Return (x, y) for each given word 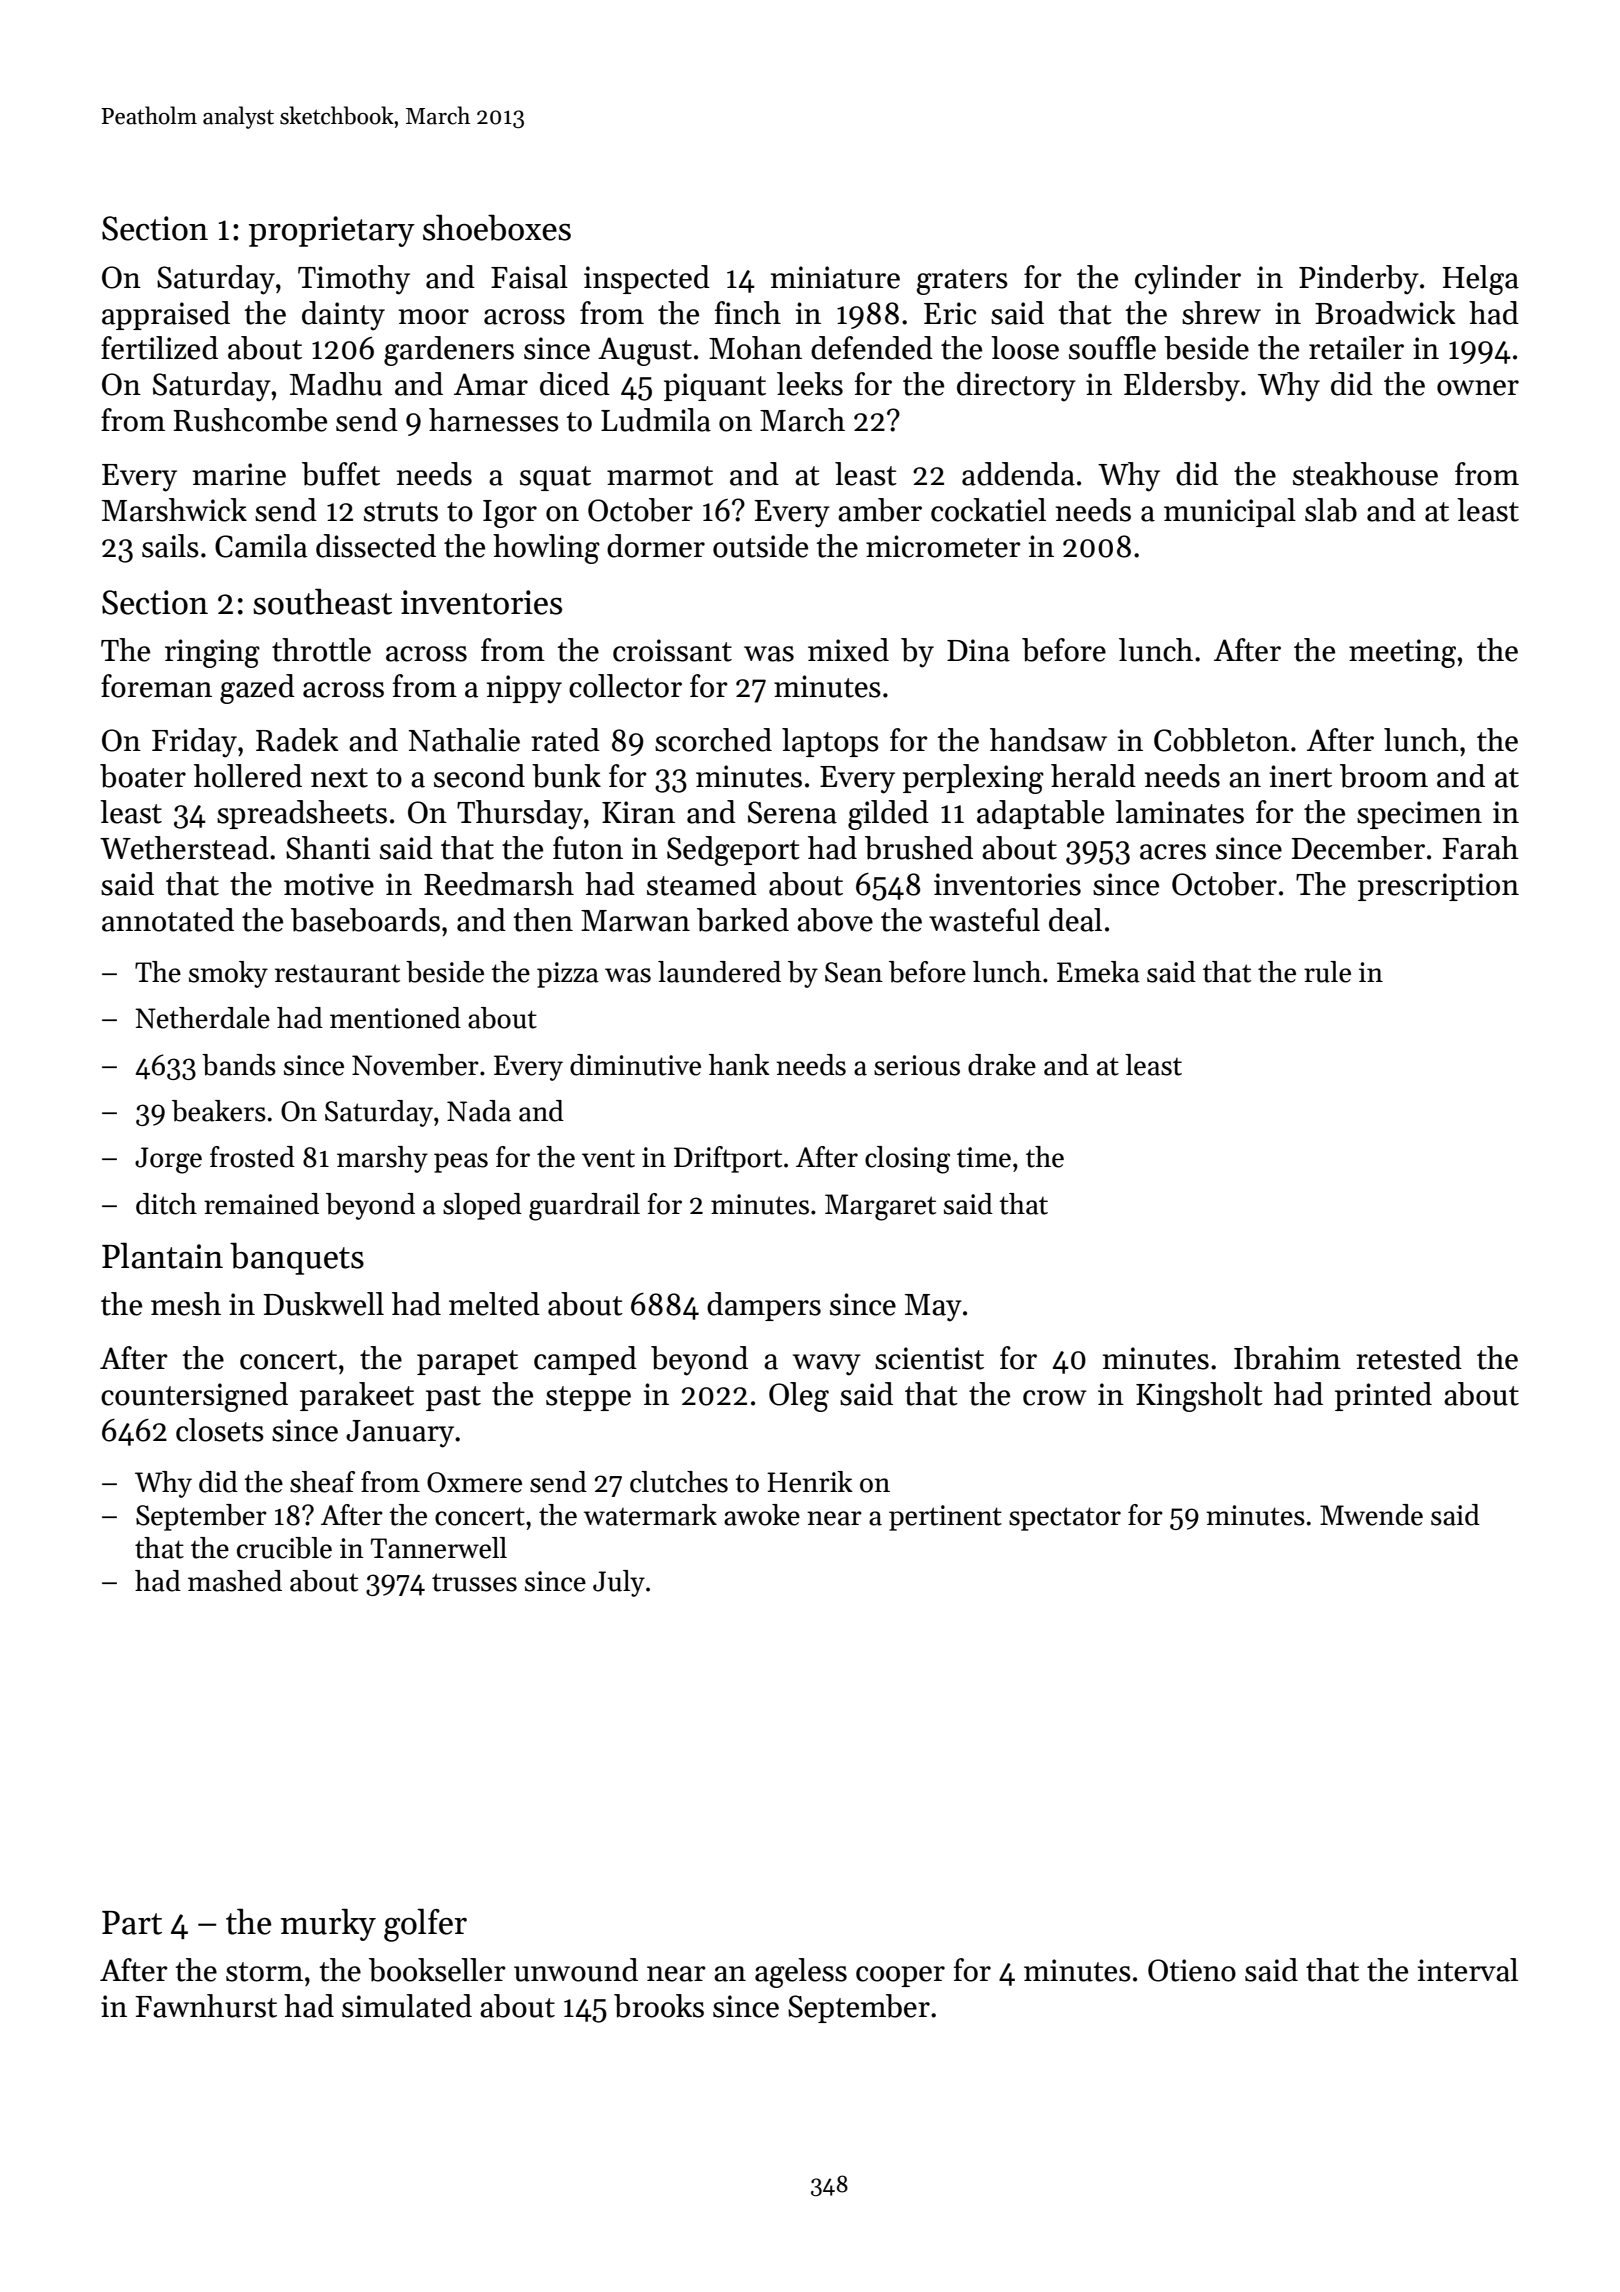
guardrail (584, 1207)
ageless (801, 1973)
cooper (900, 1976)
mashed (235, 1581)
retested (1409, 1358)
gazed (257, 689)
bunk (566, 776)
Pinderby (1359, 280)
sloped (482, 1206)
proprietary (332, 231)
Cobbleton (1221, 740)
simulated (407, 2006)
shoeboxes (497, 227)
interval (1468, 1970)
